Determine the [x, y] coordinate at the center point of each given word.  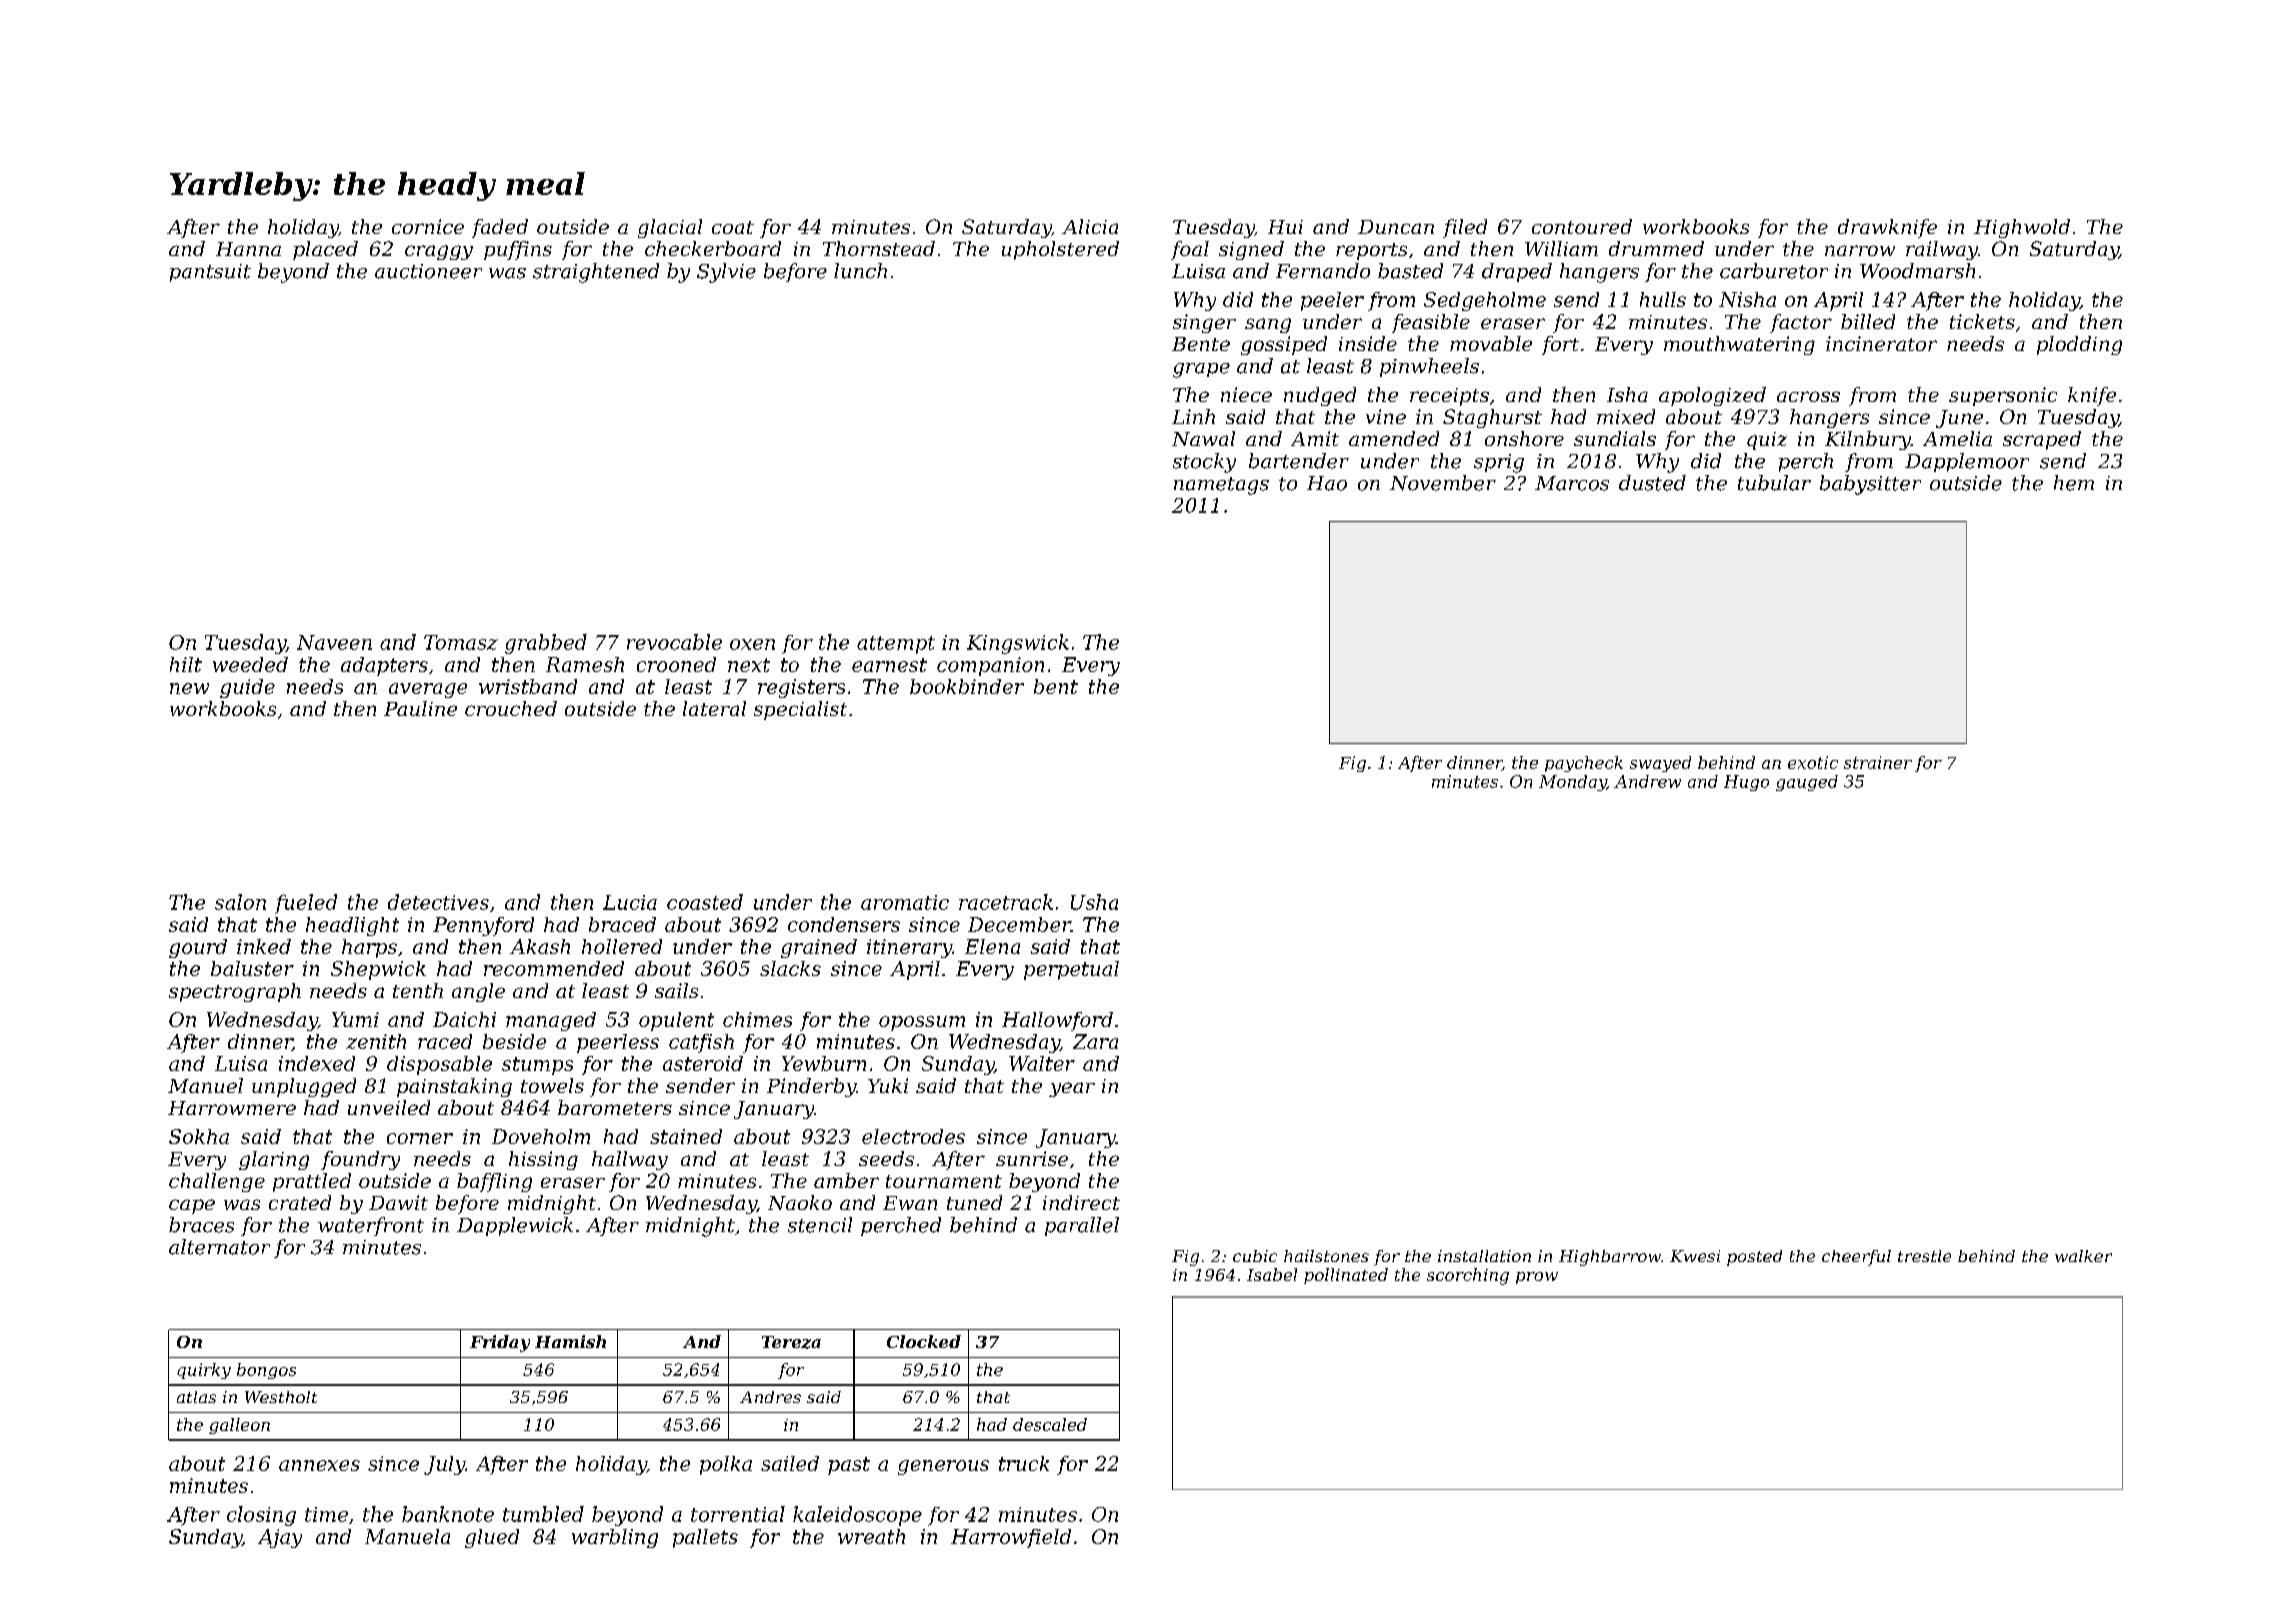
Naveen [334, 642]
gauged [1807, 783]
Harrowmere [232, 1108]
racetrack [1006, 902]
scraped [2042, 440]
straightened [596, 273]
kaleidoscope [857, 1516]
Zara [1095, 1041]
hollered [622, 946]
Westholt [281, 1397]
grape [1201, 370]
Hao [1327, 483]
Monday [1573, 783]
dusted [1652, 483]
